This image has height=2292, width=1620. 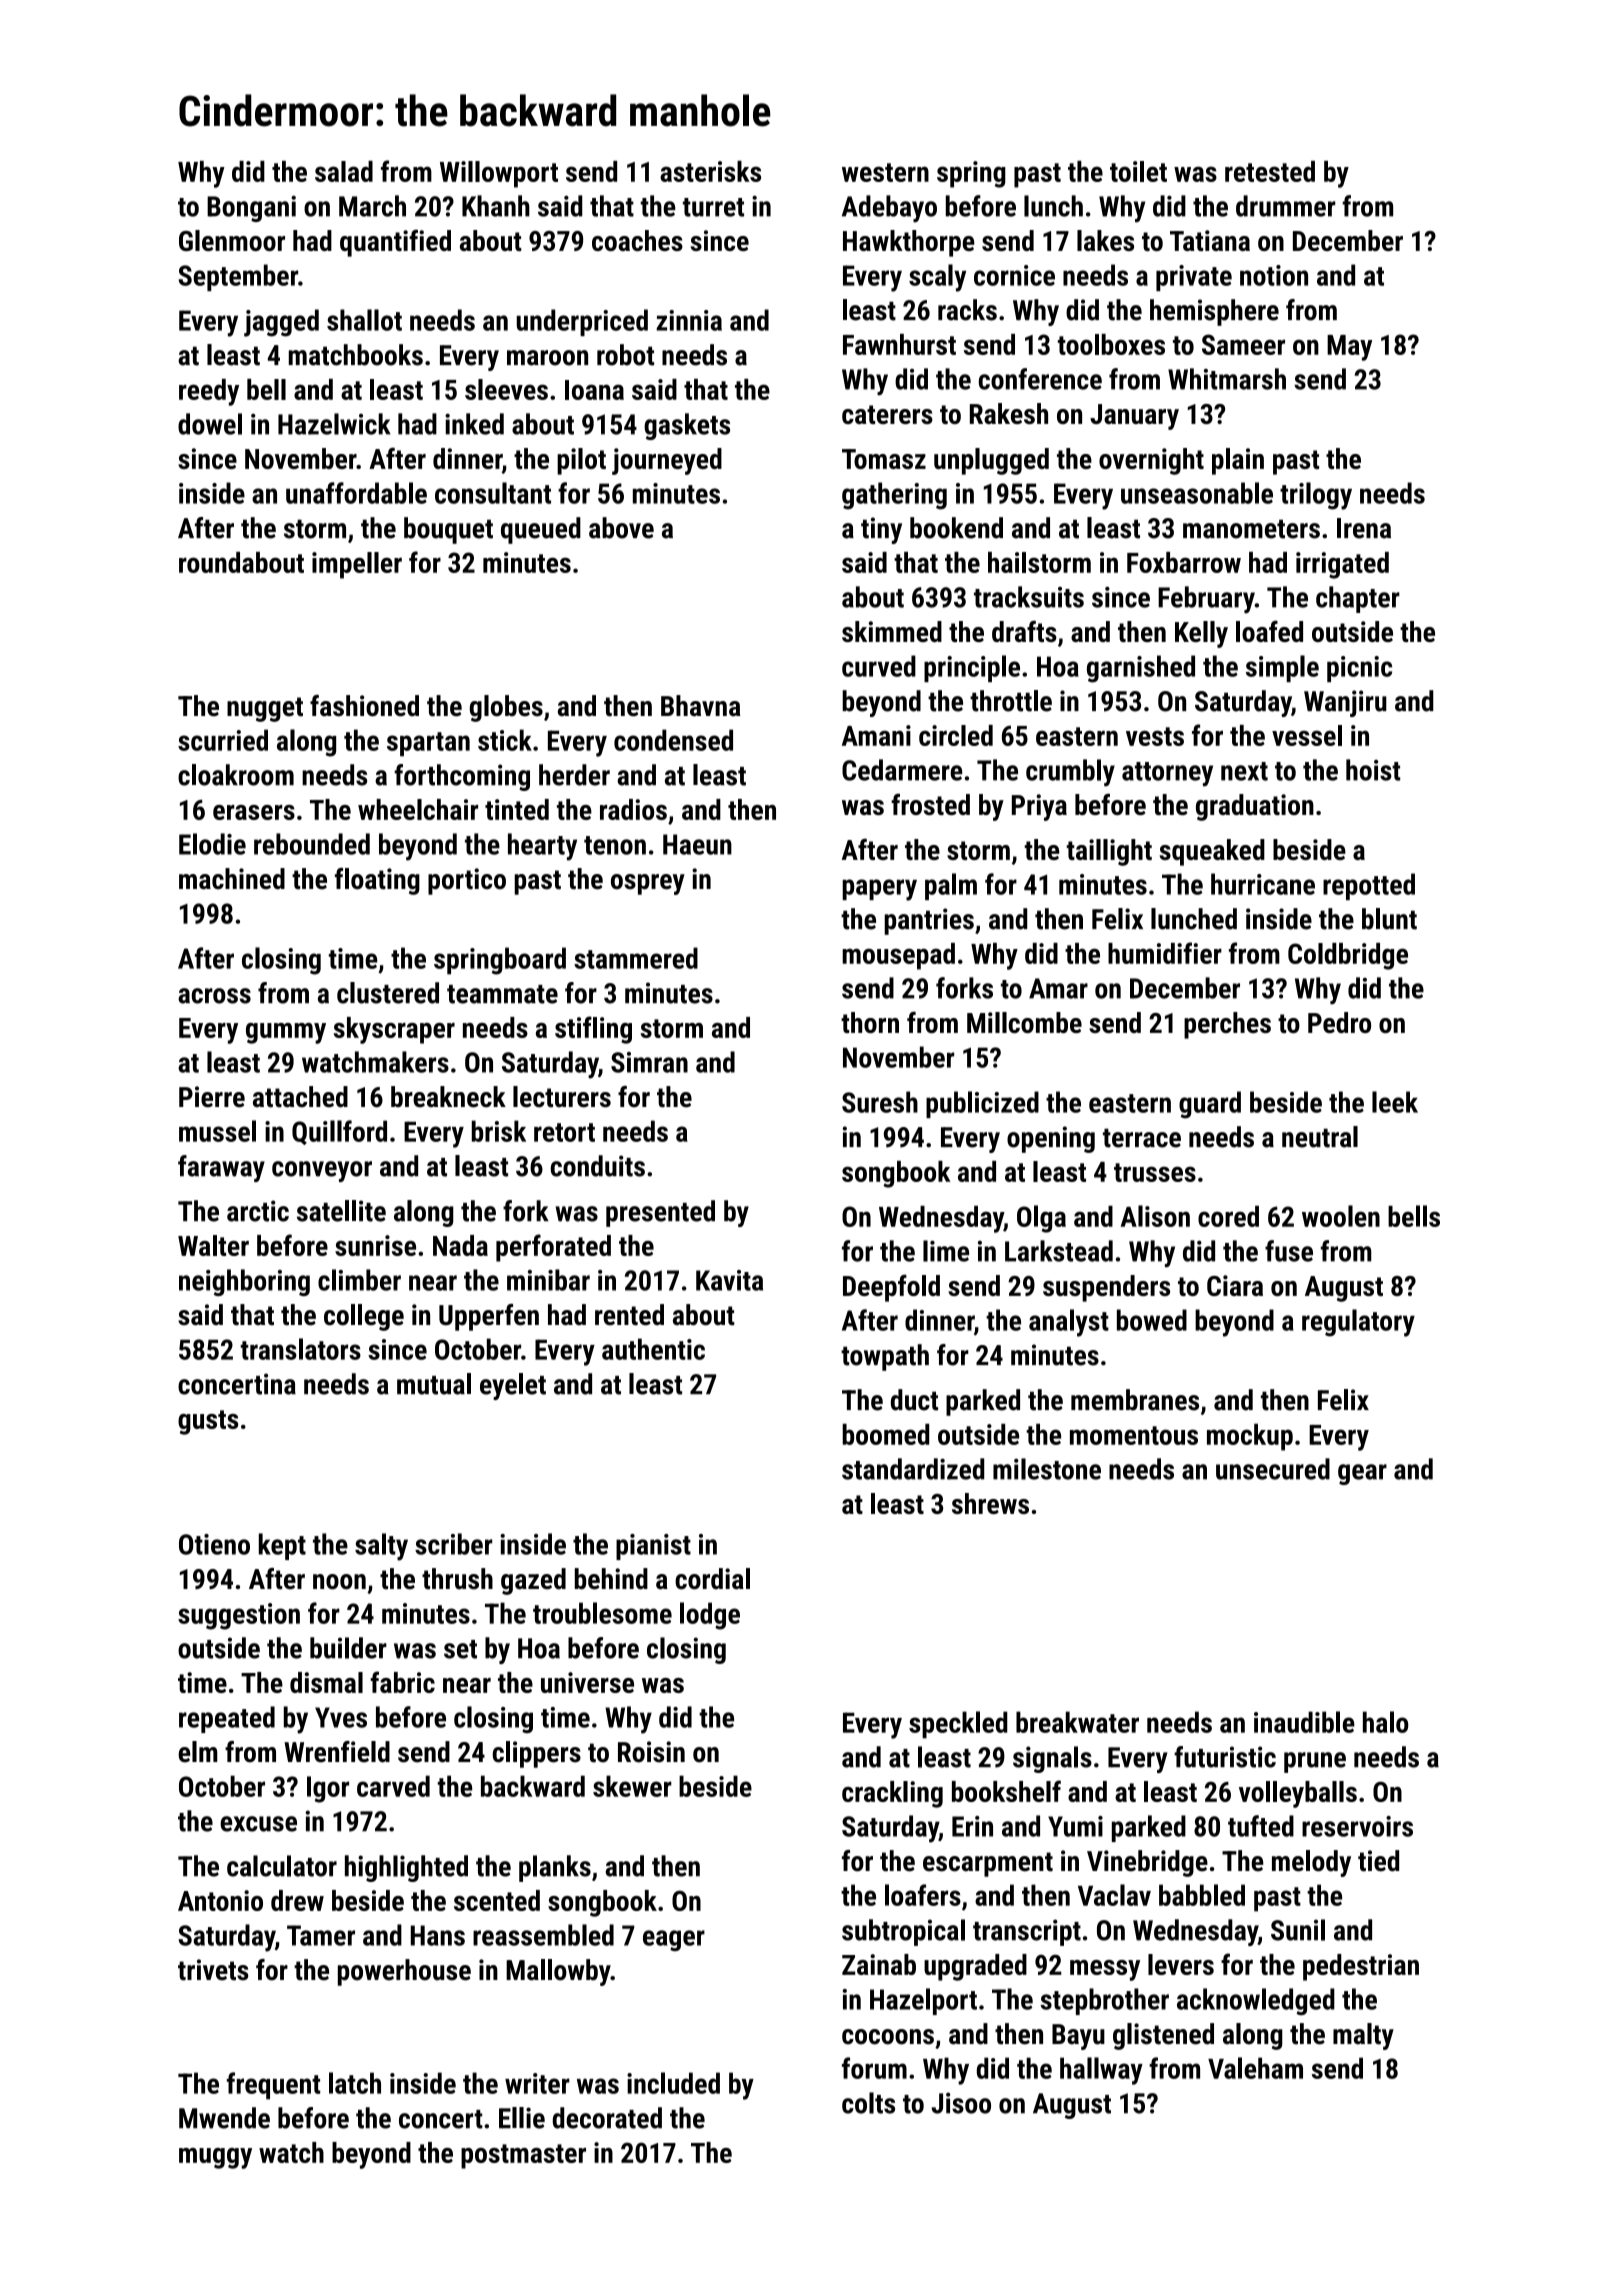 What do you see at coordinates (208, 1422) in the image?
I see `gusts` at bounding box center [208, 1422].
